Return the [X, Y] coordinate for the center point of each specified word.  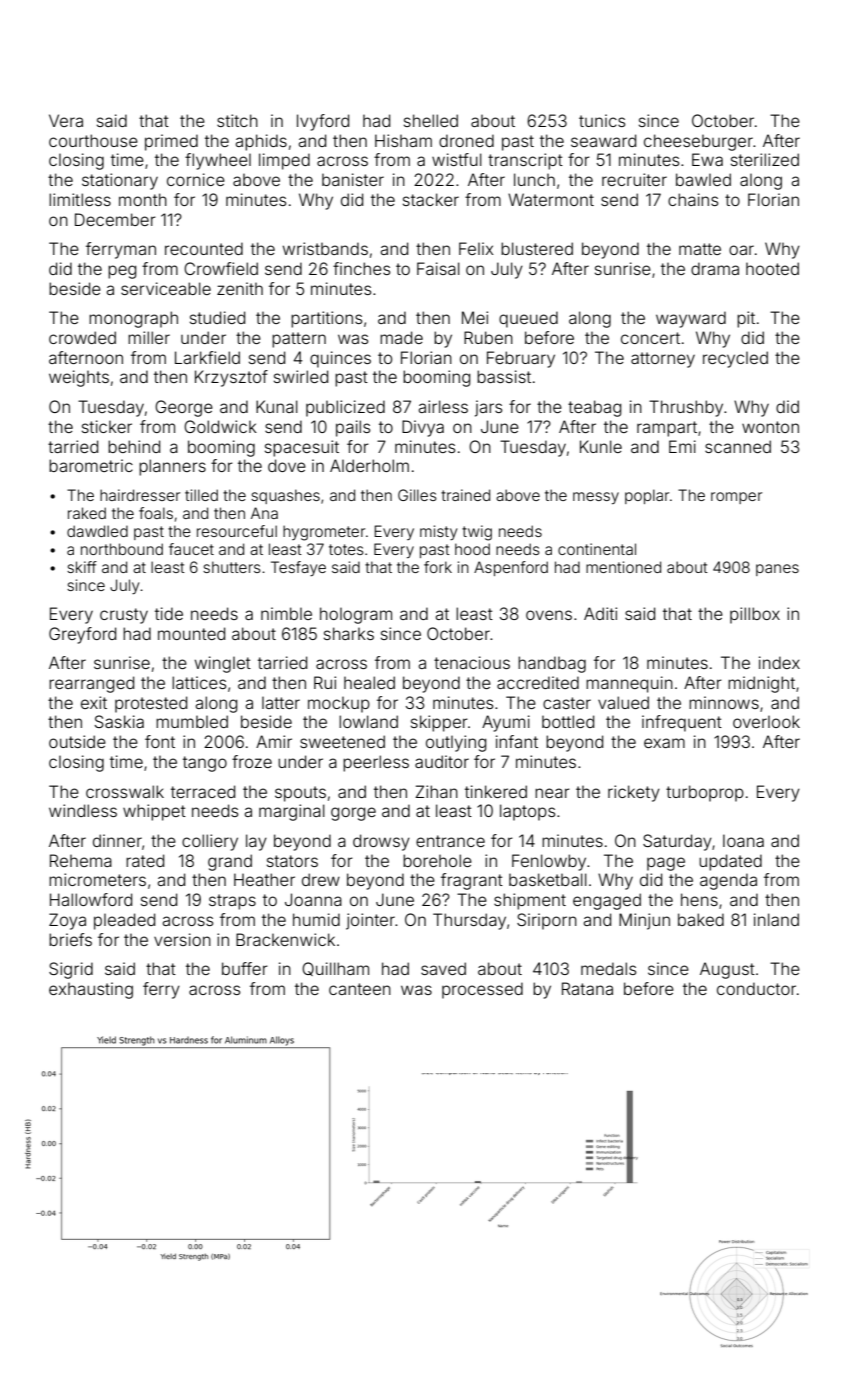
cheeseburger [698, 142]
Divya [423, 428]
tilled [201, 495]
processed [482, 990]
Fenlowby [549, 862]
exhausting [91, 990]
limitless [80, 199]
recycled [735, 359]
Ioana [743, 840]
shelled [431, 120]
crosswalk [125, 791]
